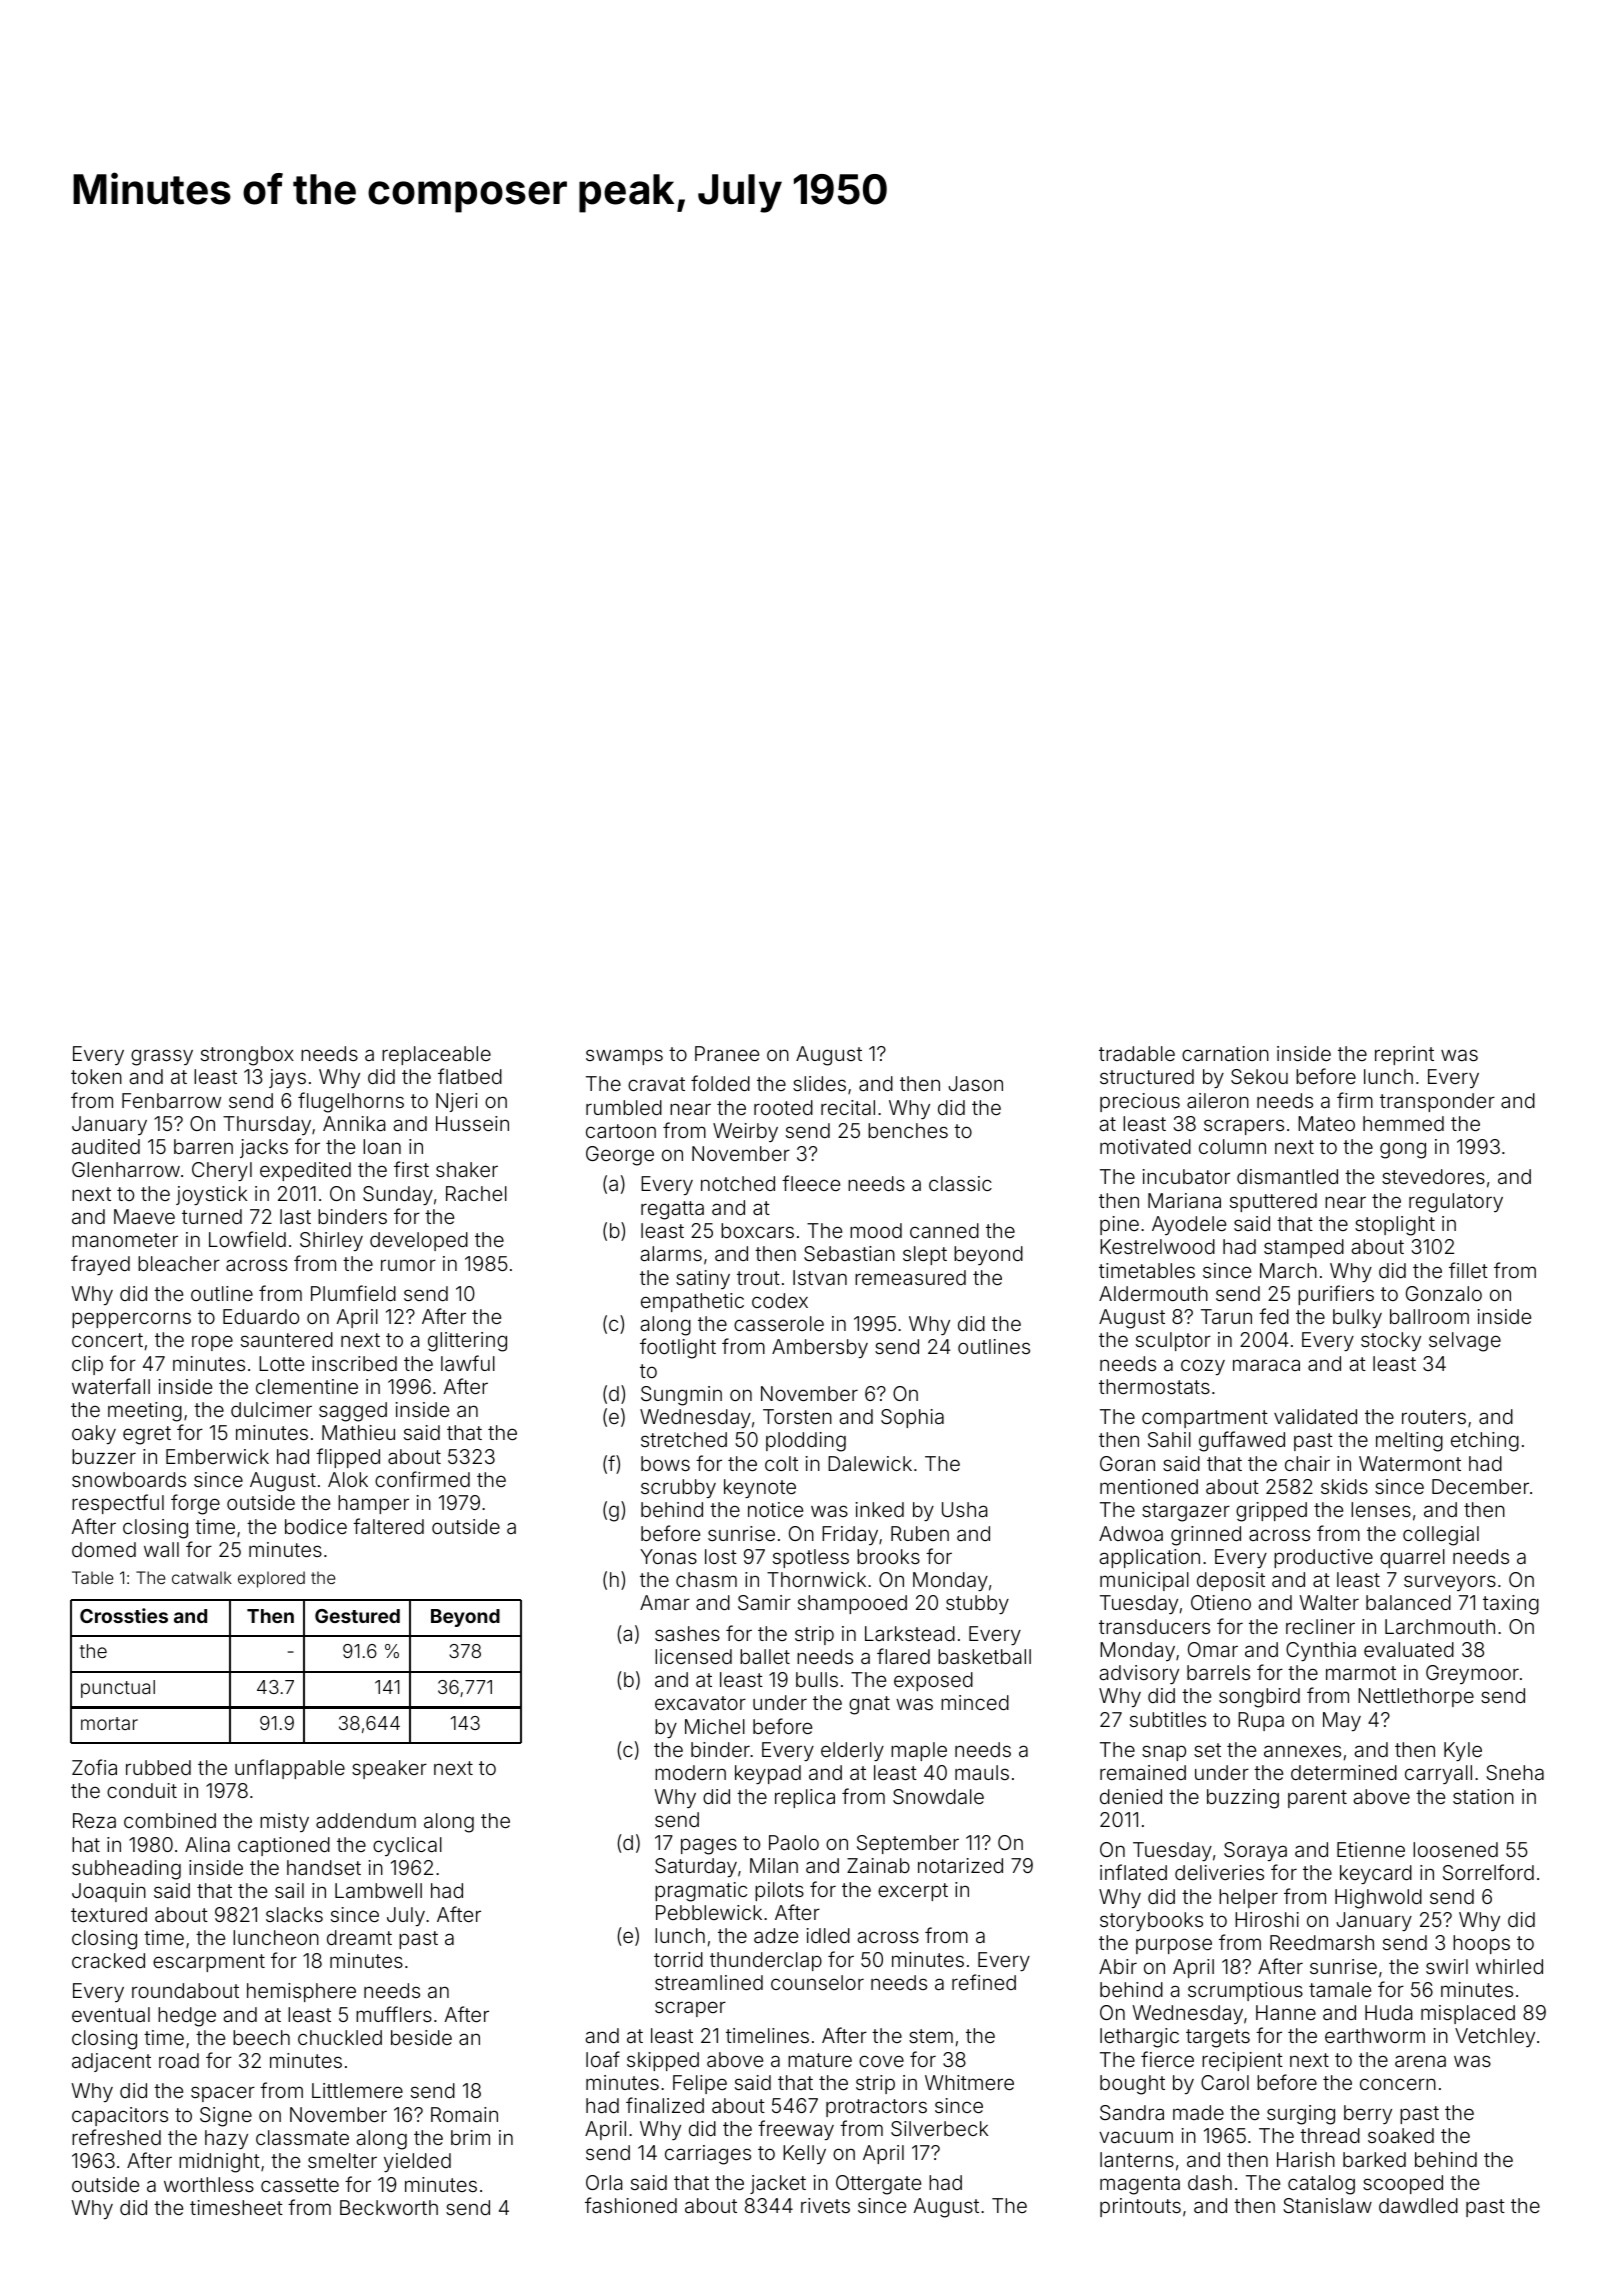  What do you see at coordinates (975, 1083) in the page?
I see `Jason` at bounding box center [975, 1083].
